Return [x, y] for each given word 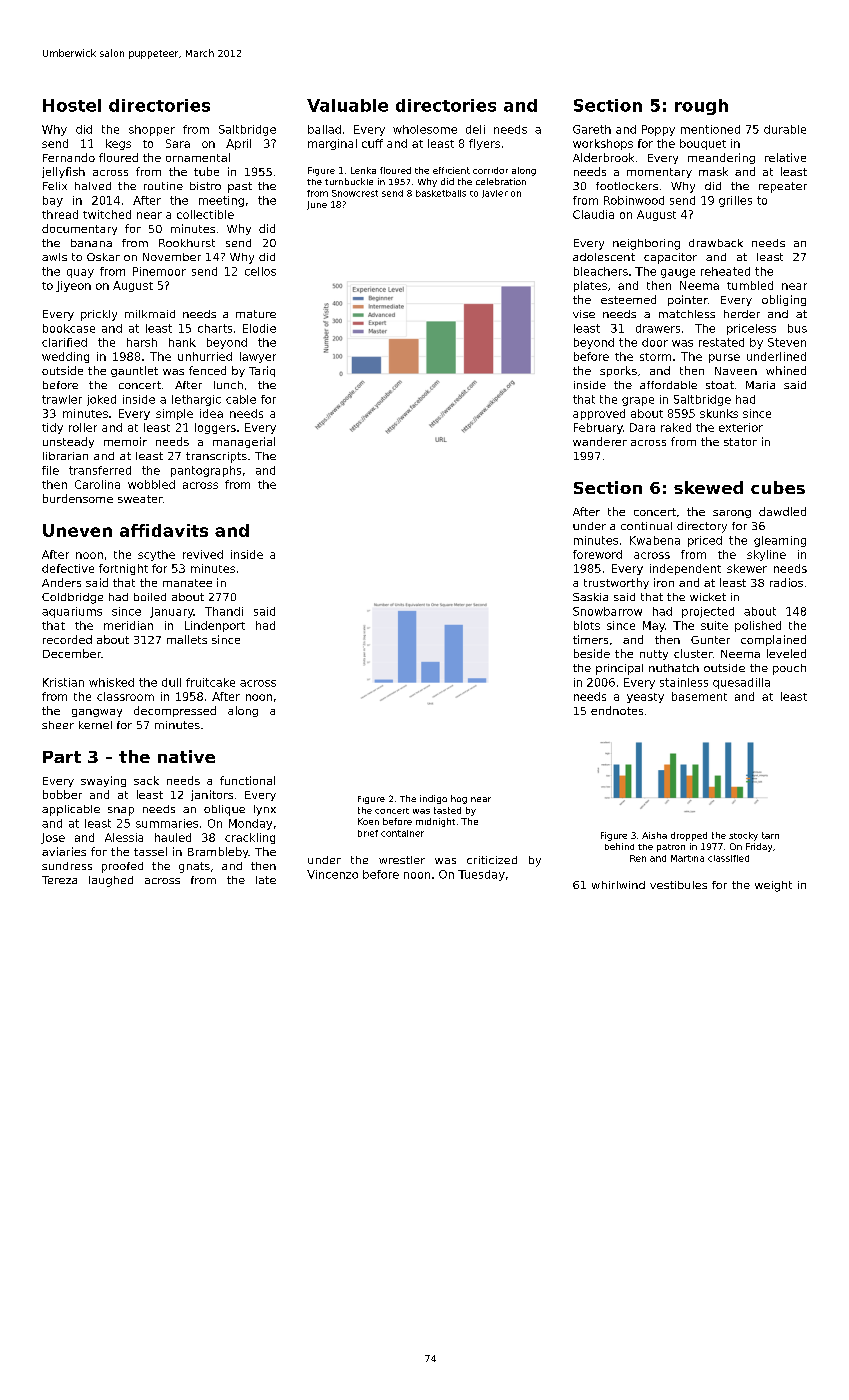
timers [590, 639]
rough [701, 107]
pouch [789, 669]
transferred [100, 470]
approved [599, 414]
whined [786, 370]
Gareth [592, 129]
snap [121, 811]
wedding [65, 357]
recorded [67, 639]
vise [584, 314]
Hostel [72, 105]
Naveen [736, 371]
